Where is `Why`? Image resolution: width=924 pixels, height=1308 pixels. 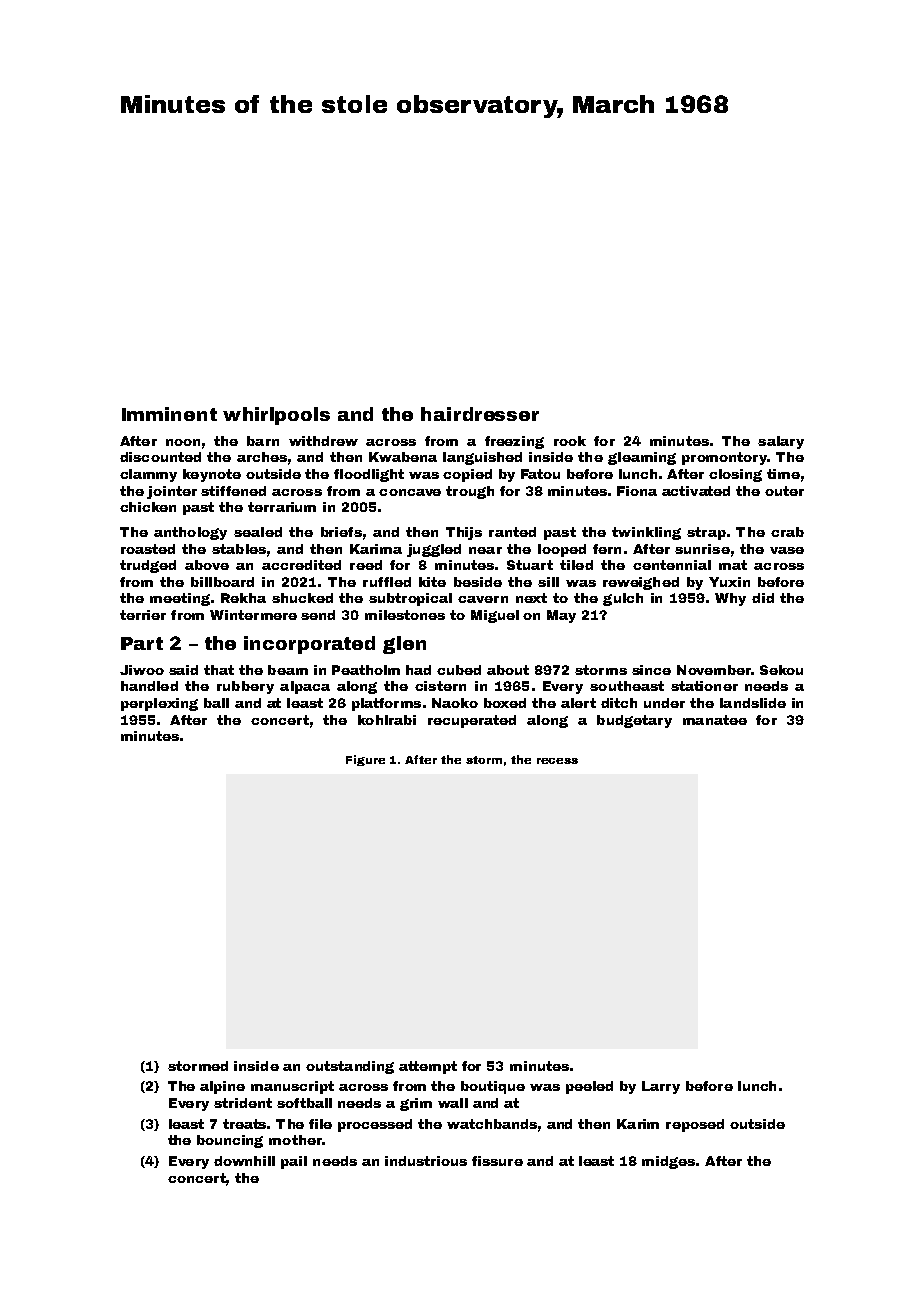 Why is located at coordinates (730, 599).
